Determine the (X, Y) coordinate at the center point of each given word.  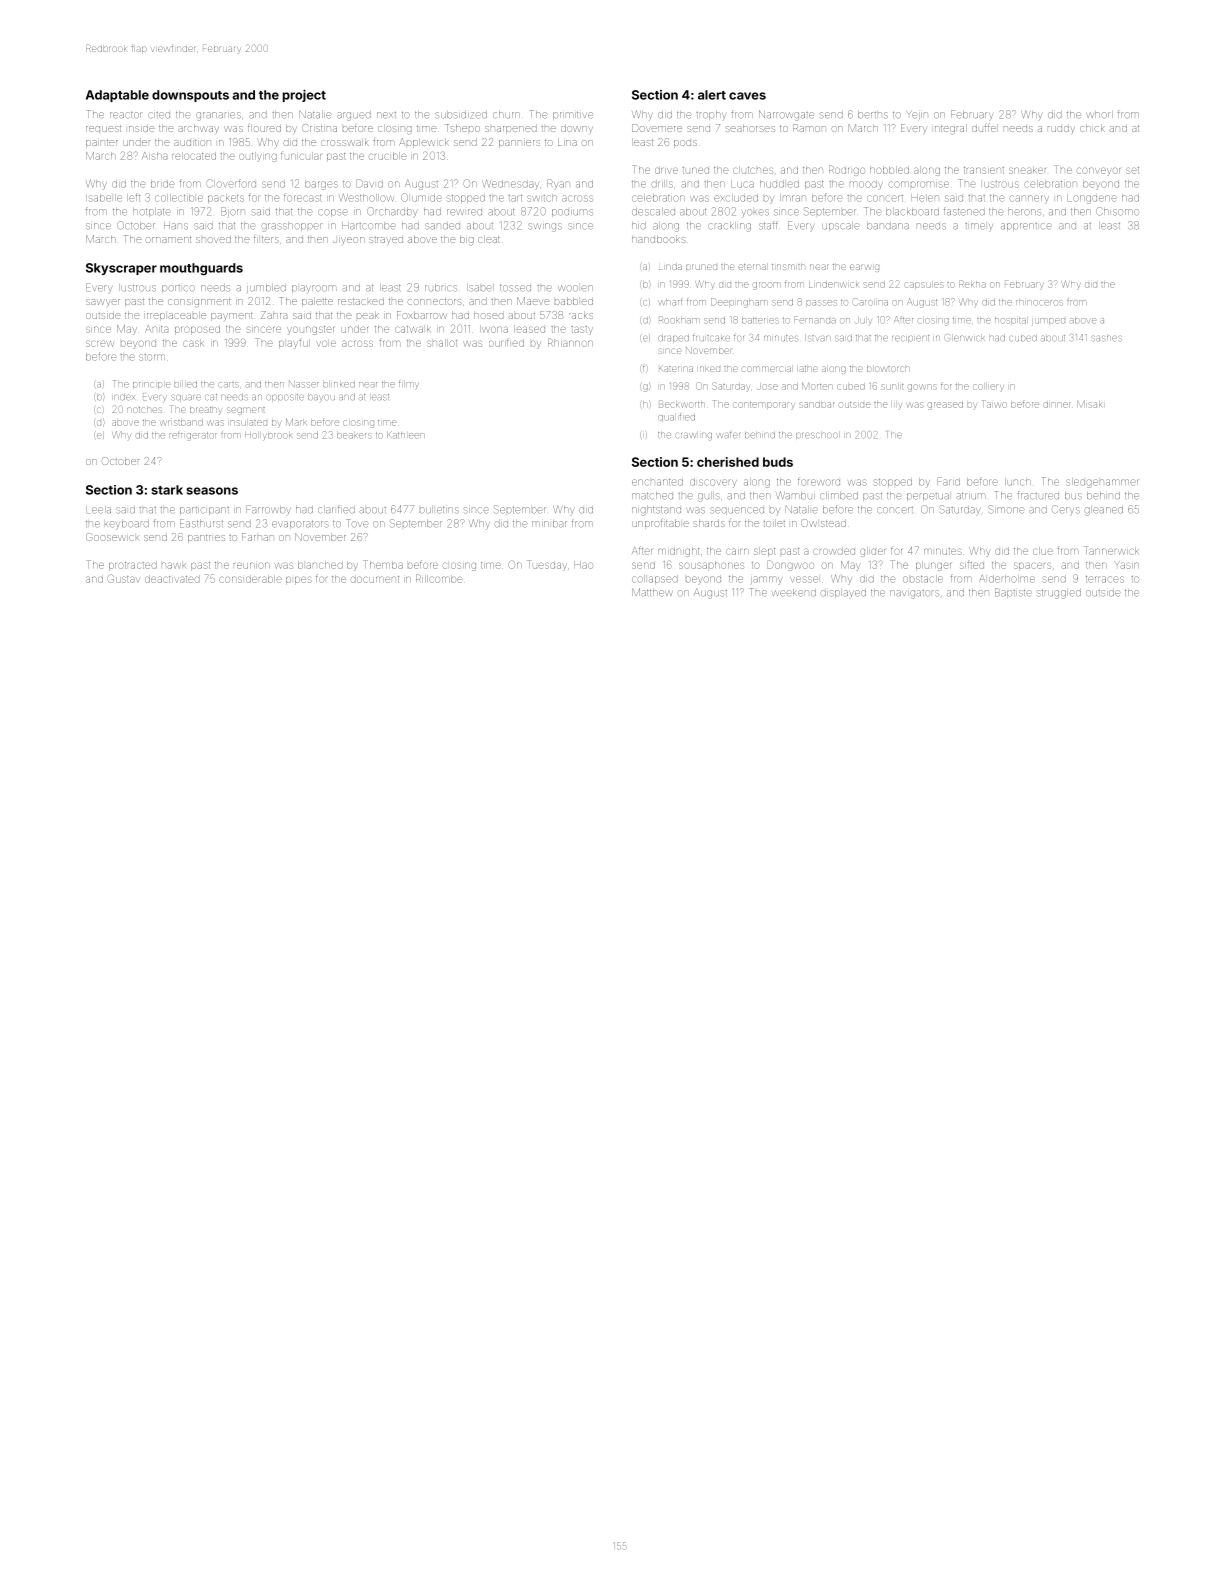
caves (747, 96)
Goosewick (112, 537)
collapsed (655, 579)
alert (712, 95)
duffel (985, 127)
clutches (753, 170)
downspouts (190, 96)
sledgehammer (1102, 483)
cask (193, 343)
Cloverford (231, 183)
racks (581, 315)
